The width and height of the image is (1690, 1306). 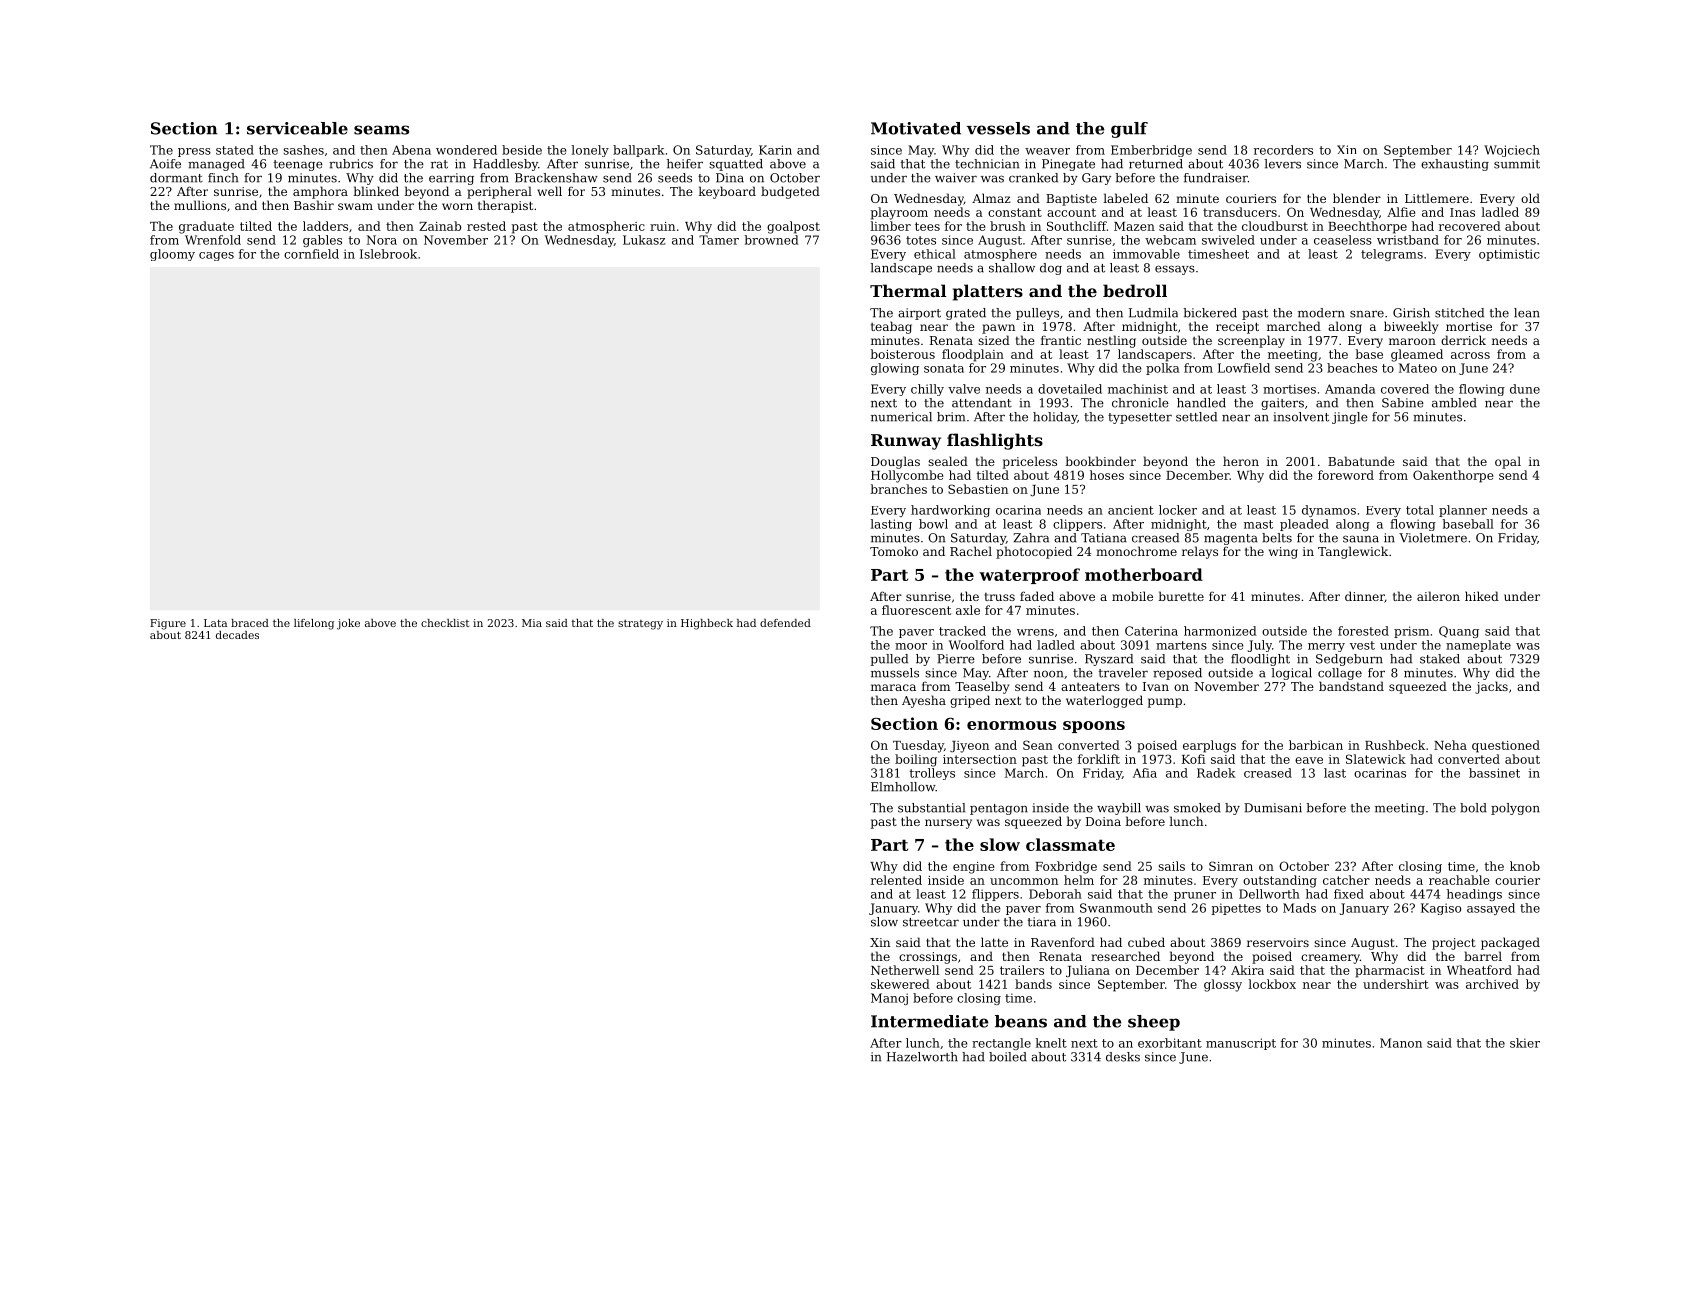 What do you see at coordinates (889, 999) in the image?
I see `Manoj` at bounding box center [889, 999].
